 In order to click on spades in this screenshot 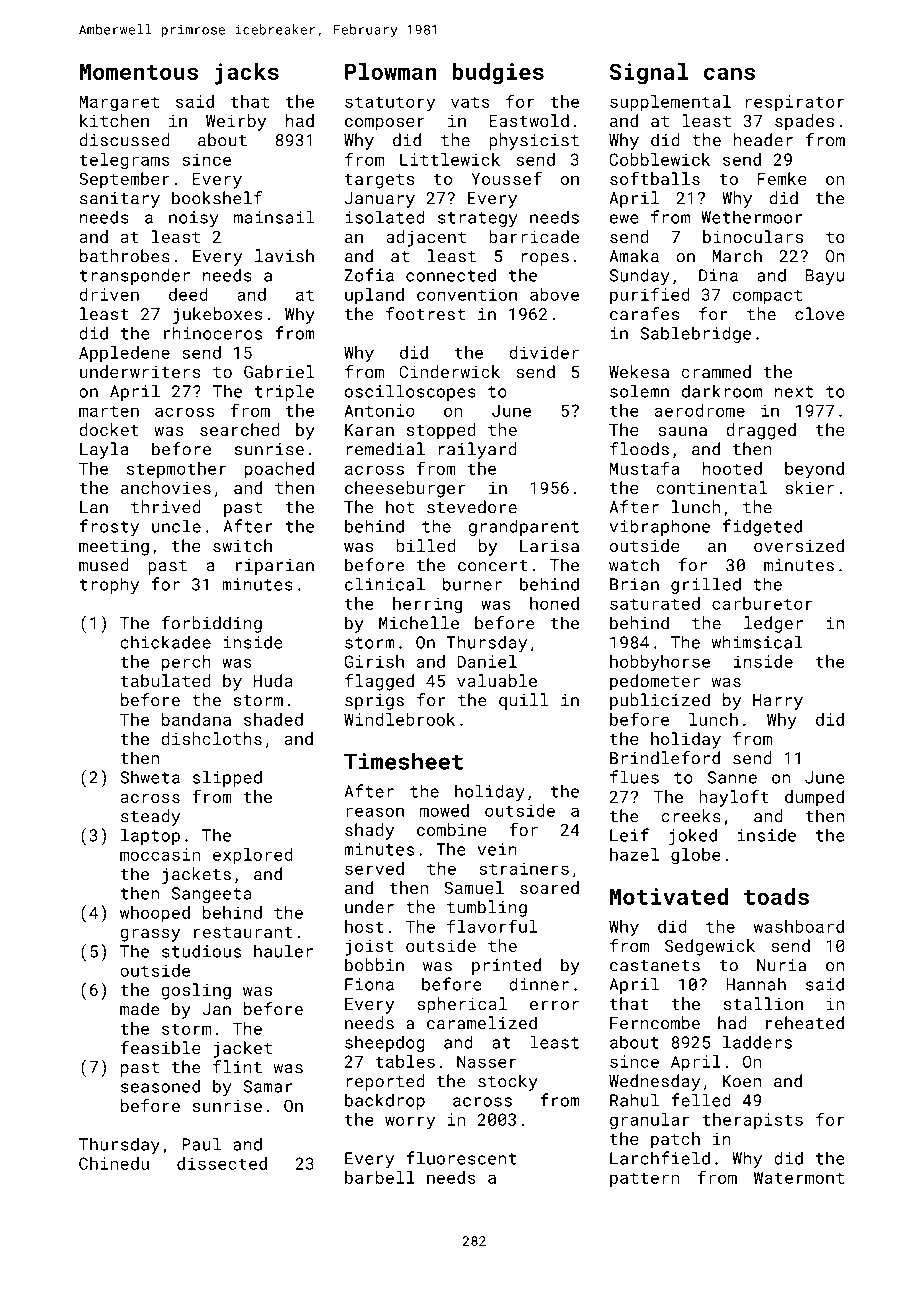, I will do `click(804, 122)`.
